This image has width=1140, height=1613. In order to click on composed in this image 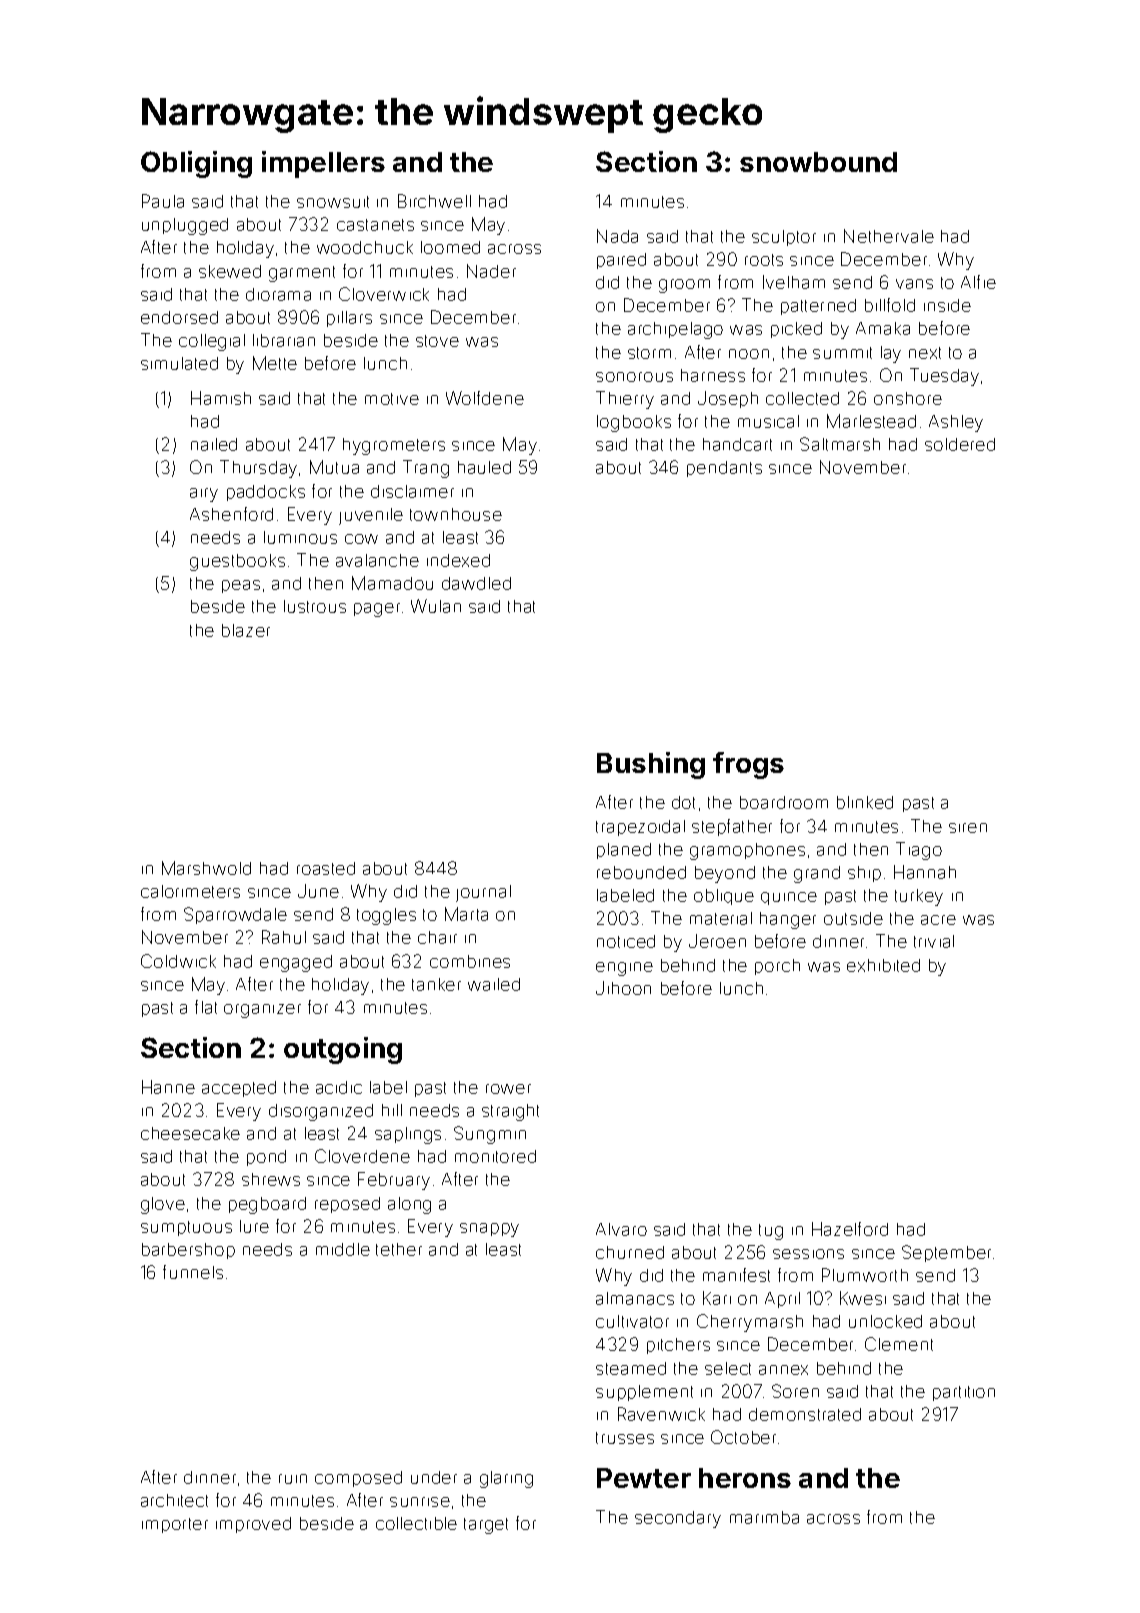, I will do `click(358, 1479)`.
